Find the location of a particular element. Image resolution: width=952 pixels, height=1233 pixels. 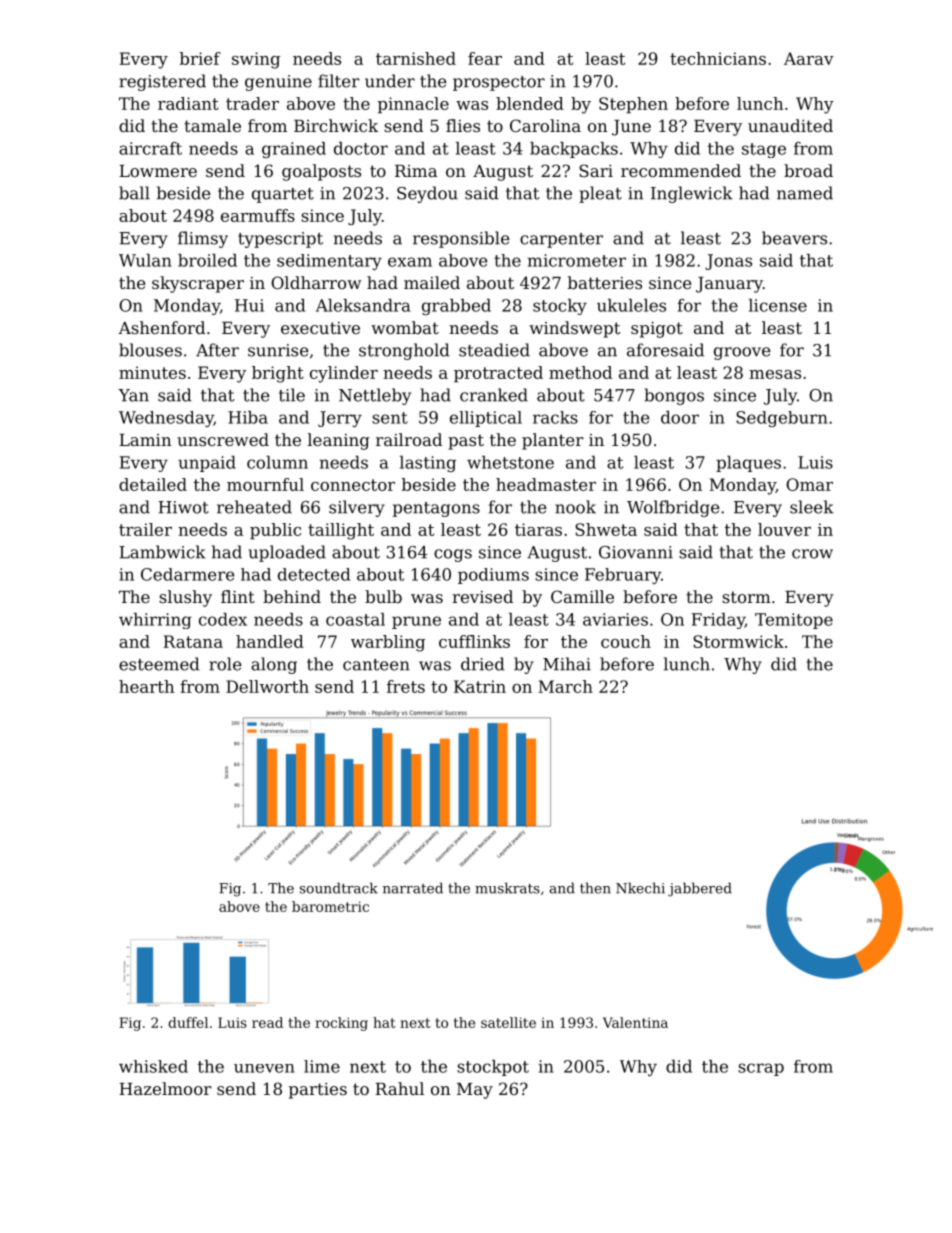

quartet is located at coordinates (283, 195).
